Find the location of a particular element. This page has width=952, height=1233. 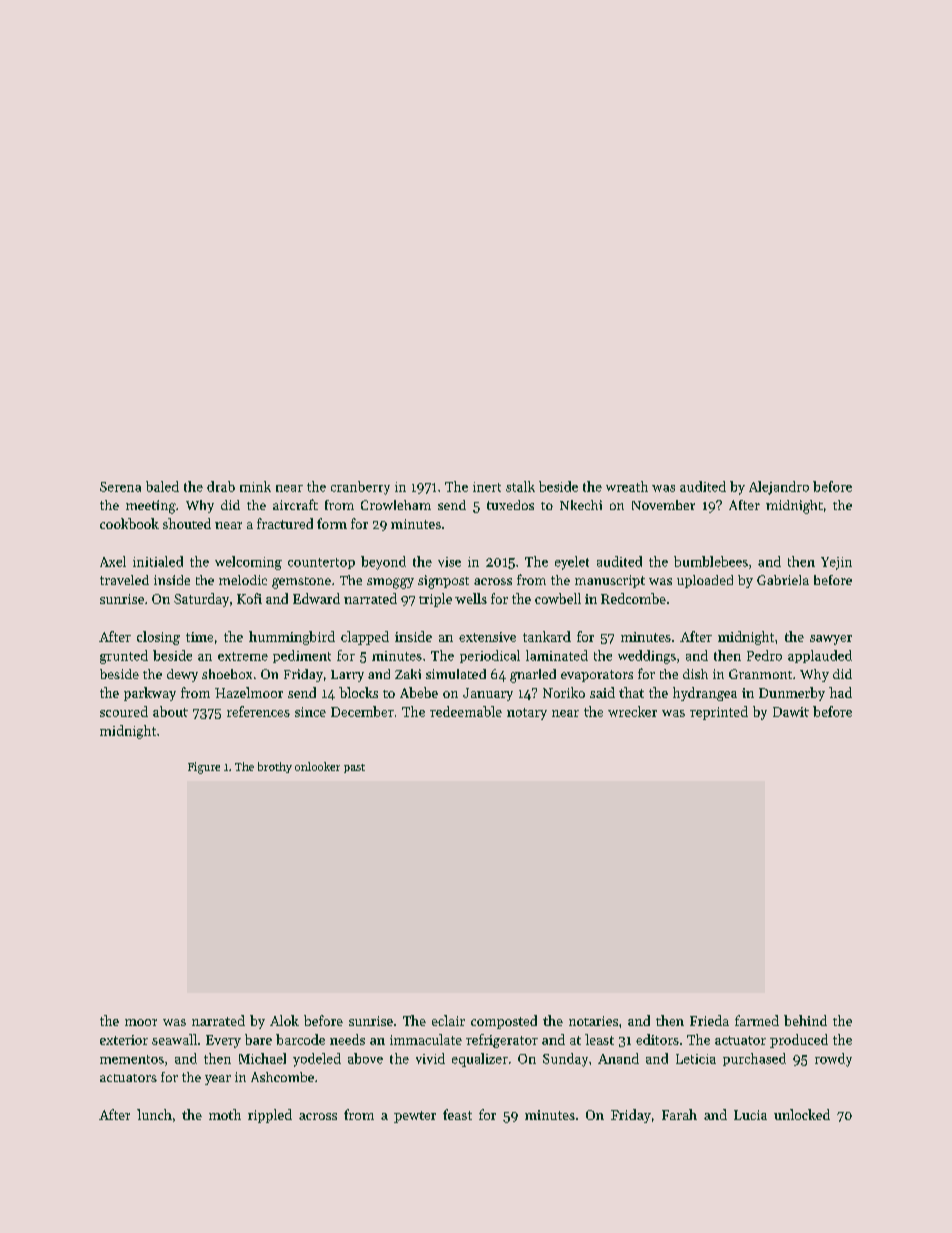

editors is located at coordinates (657, 1039).
